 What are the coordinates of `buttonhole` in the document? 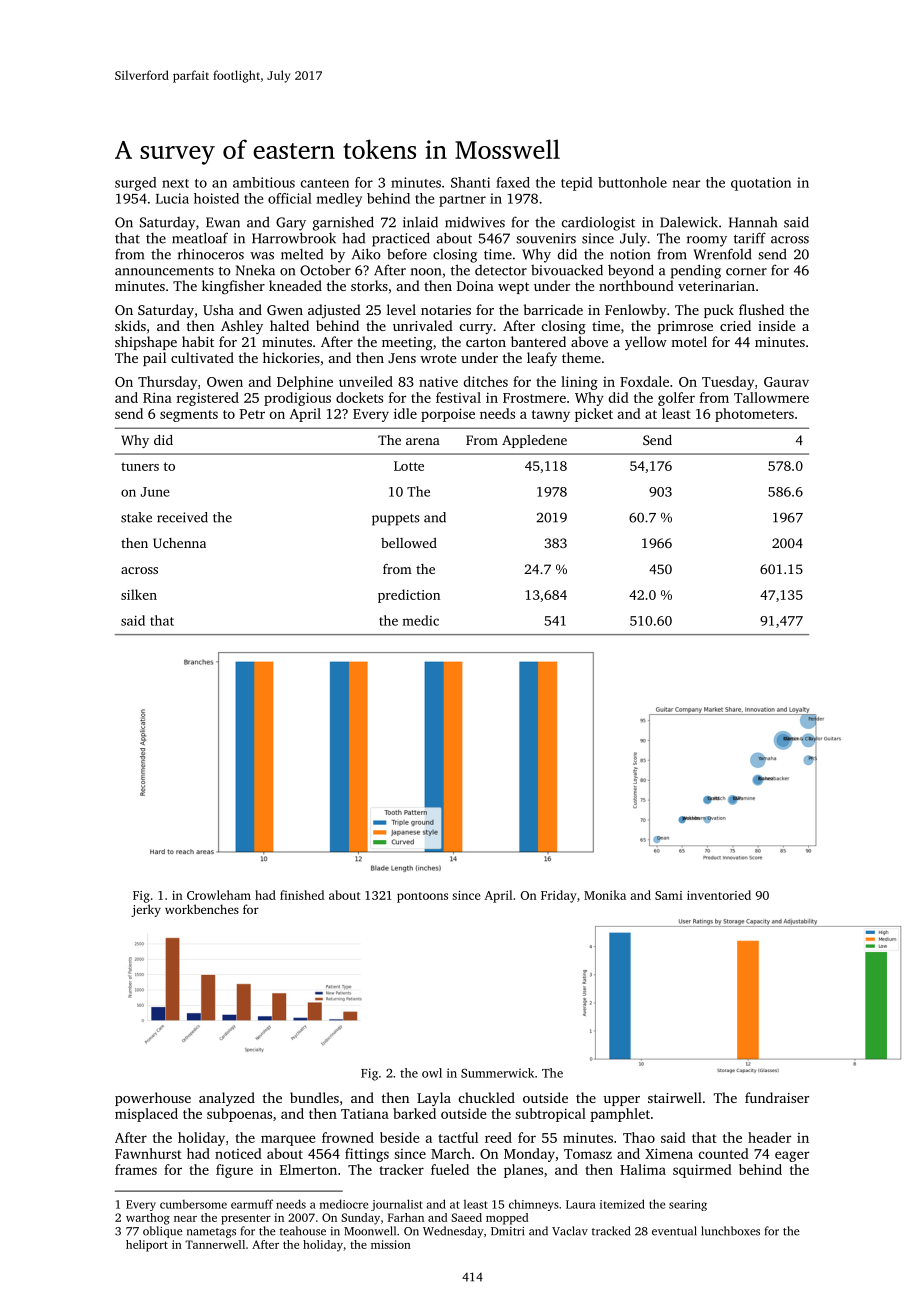 It's located at (632, 182).
